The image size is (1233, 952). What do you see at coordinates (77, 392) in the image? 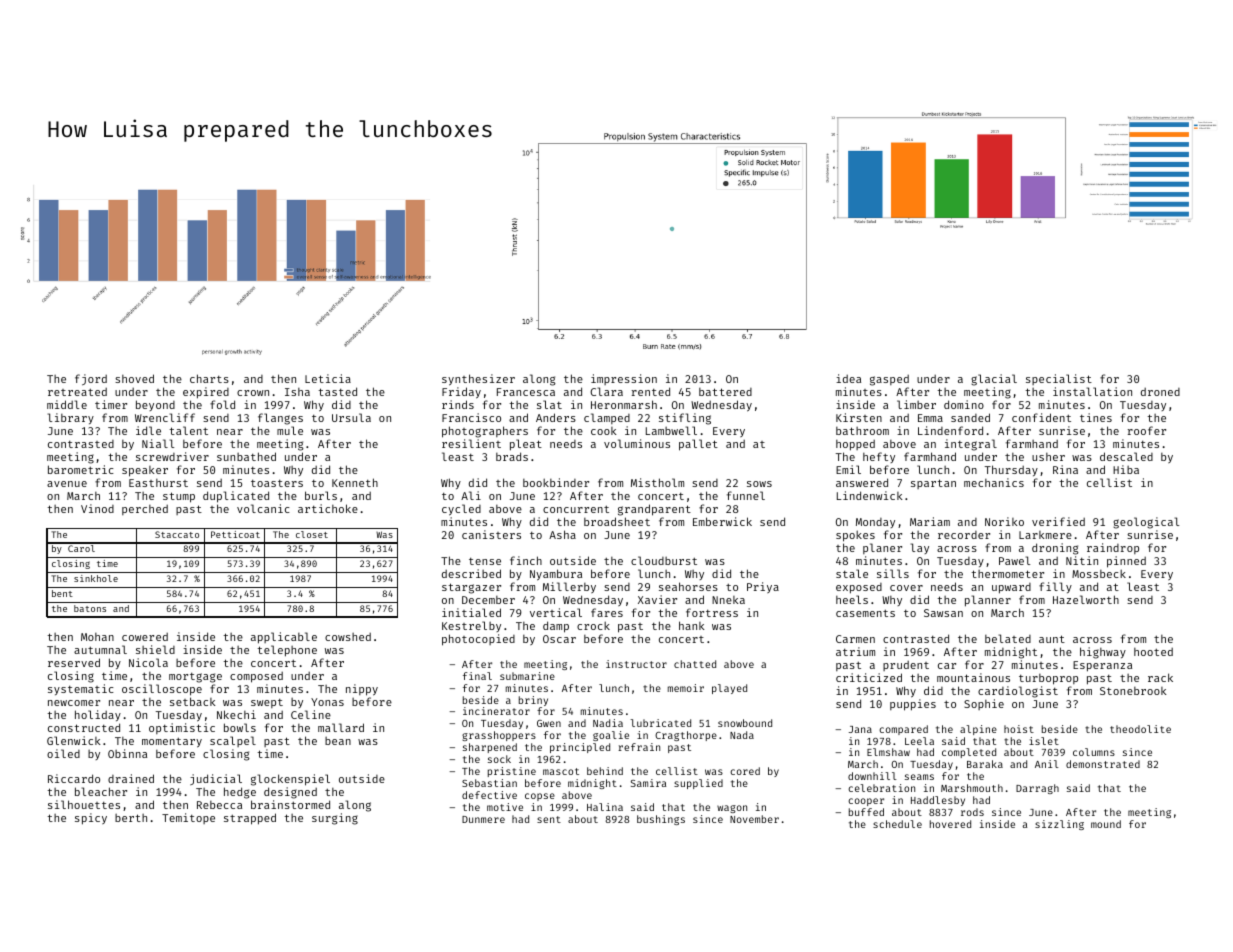
I see `retreated` at bounding box center [77, 392].
